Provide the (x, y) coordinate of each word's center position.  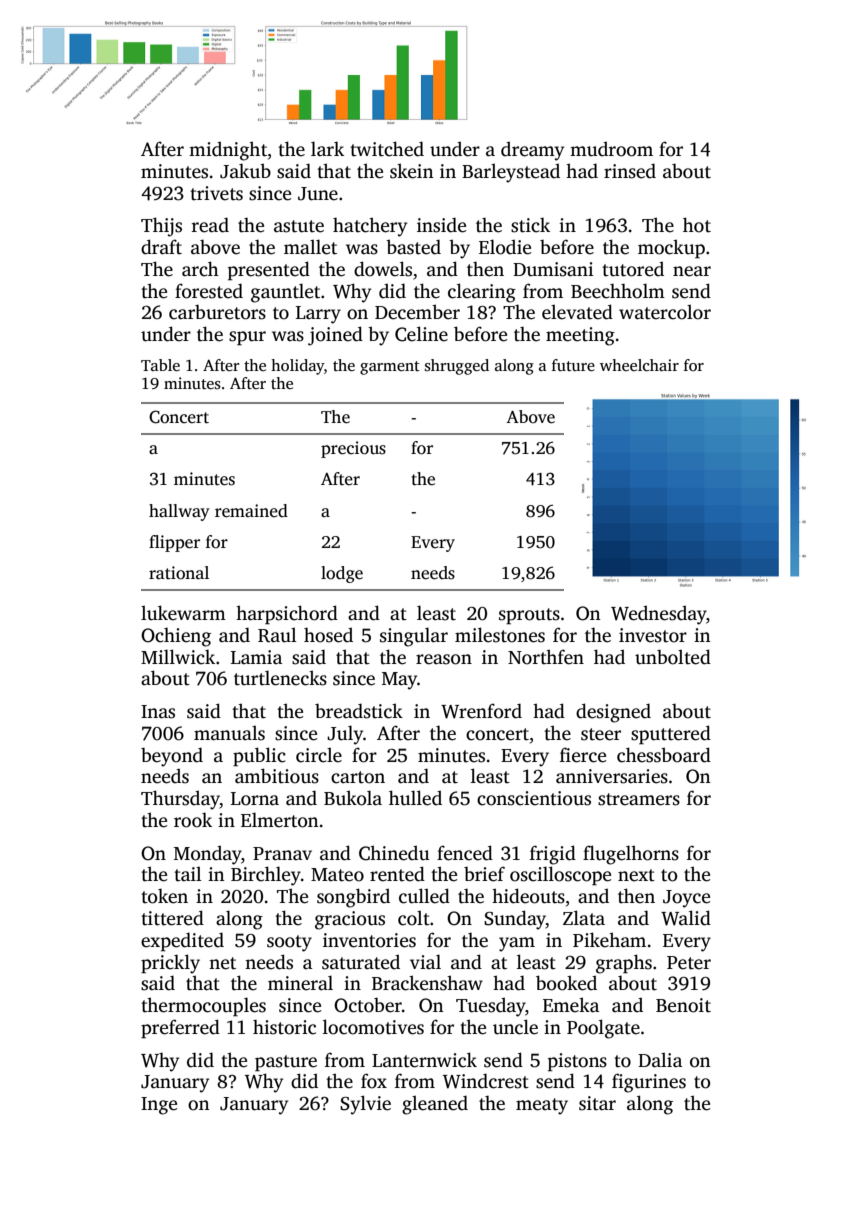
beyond (172, 757)
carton (358, 777)
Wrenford (481, 711)
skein (412, 171)
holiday (297, 367)
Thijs (161, 227)
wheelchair (639, 365)
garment (390, 368)
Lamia (256, 657)
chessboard (664, 755)
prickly (170, 964)
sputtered (671, 735)
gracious (350, 920)
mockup (671, 249)
